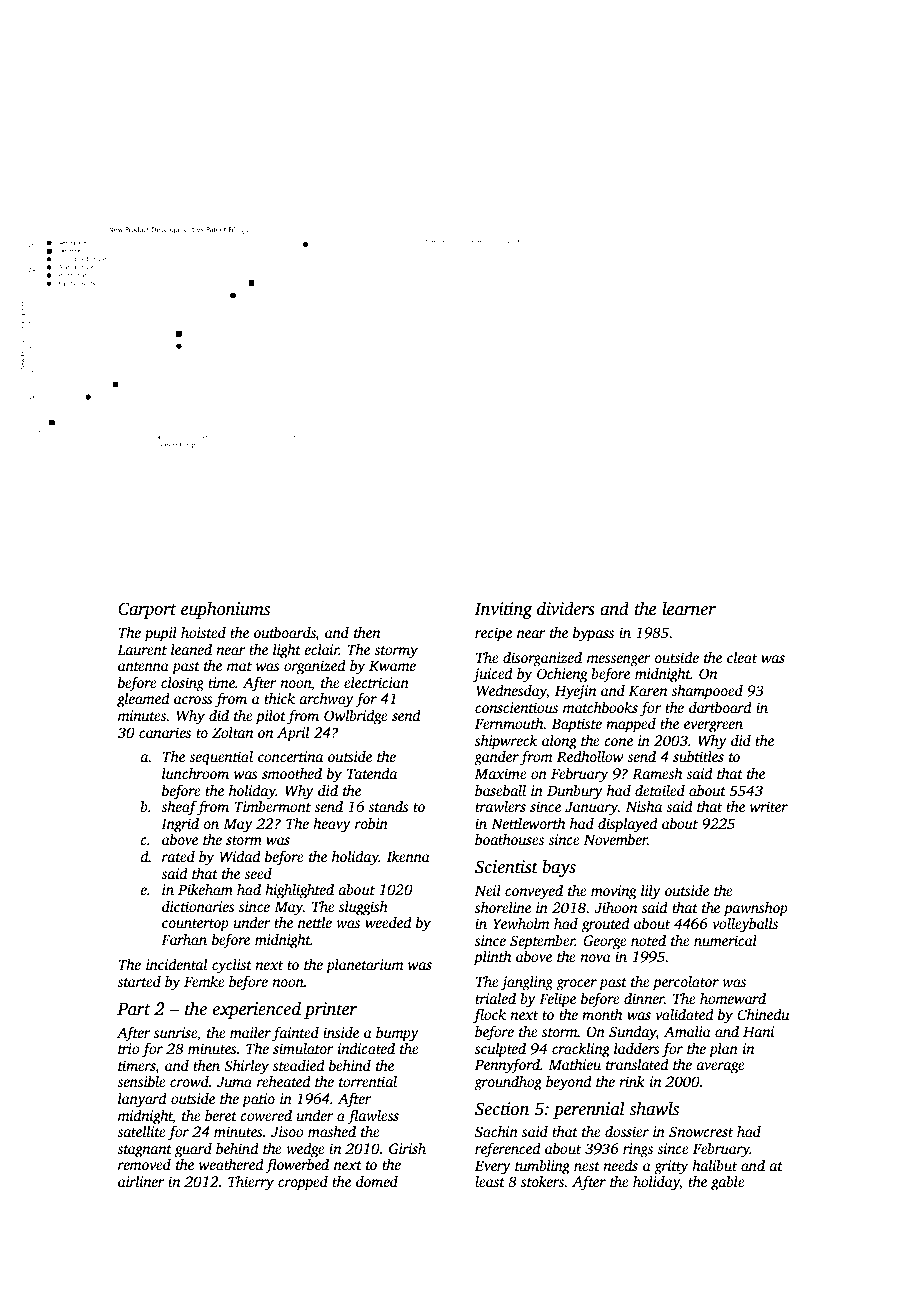  I want to click on beret, so click(221, 1115).
